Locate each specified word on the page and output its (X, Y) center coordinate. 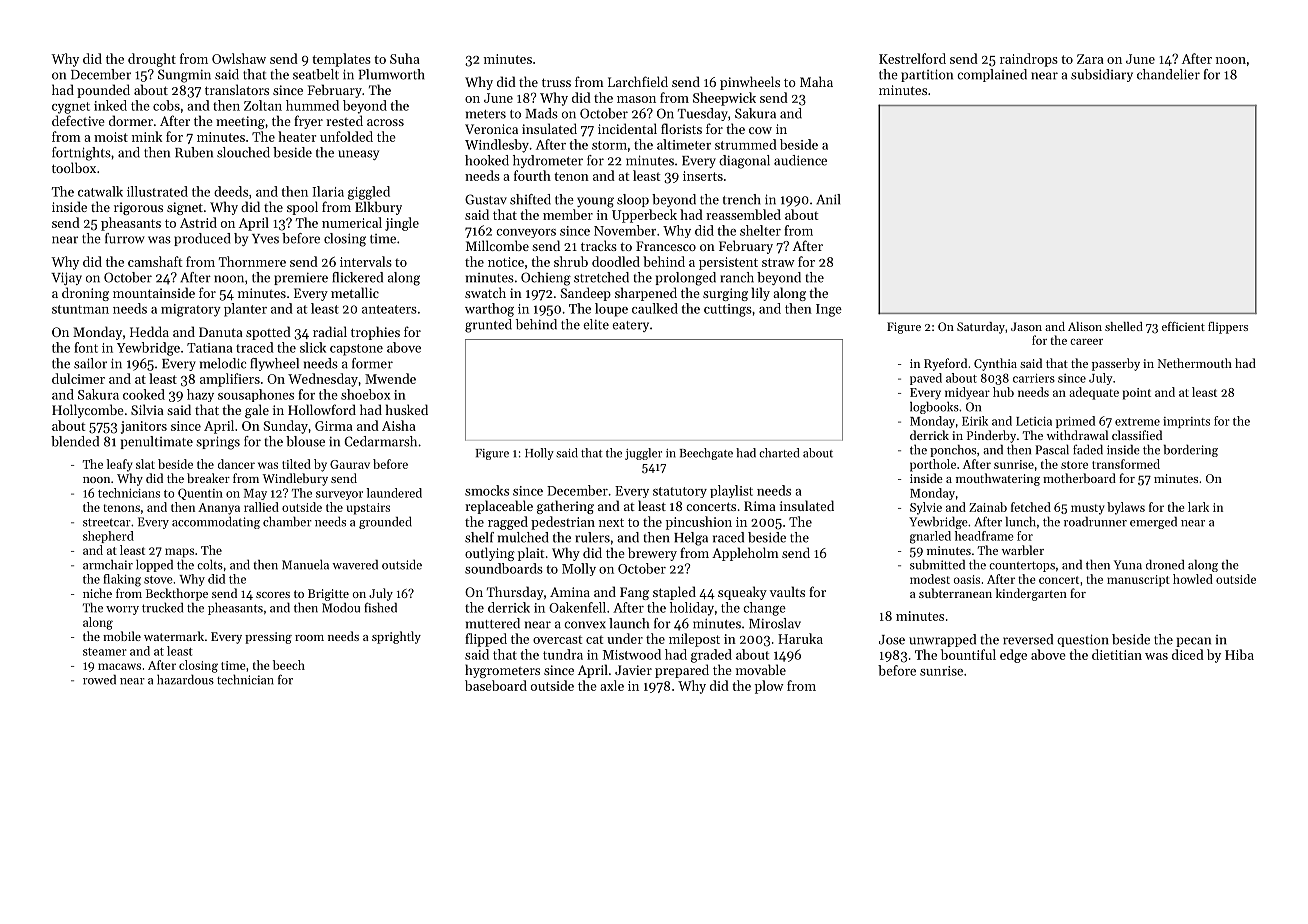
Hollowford (322, 409)
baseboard (496, 685)
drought (152, 60)
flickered (357, 277)
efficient (1183, 326)
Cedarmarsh (380, 441)
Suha (405, 58)
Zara (1090, 59)
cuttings (728, 310)
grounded (385, 523)
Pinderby (991, 436)
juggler (643, 454)
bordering (1191, 451)
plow (769, 687)
